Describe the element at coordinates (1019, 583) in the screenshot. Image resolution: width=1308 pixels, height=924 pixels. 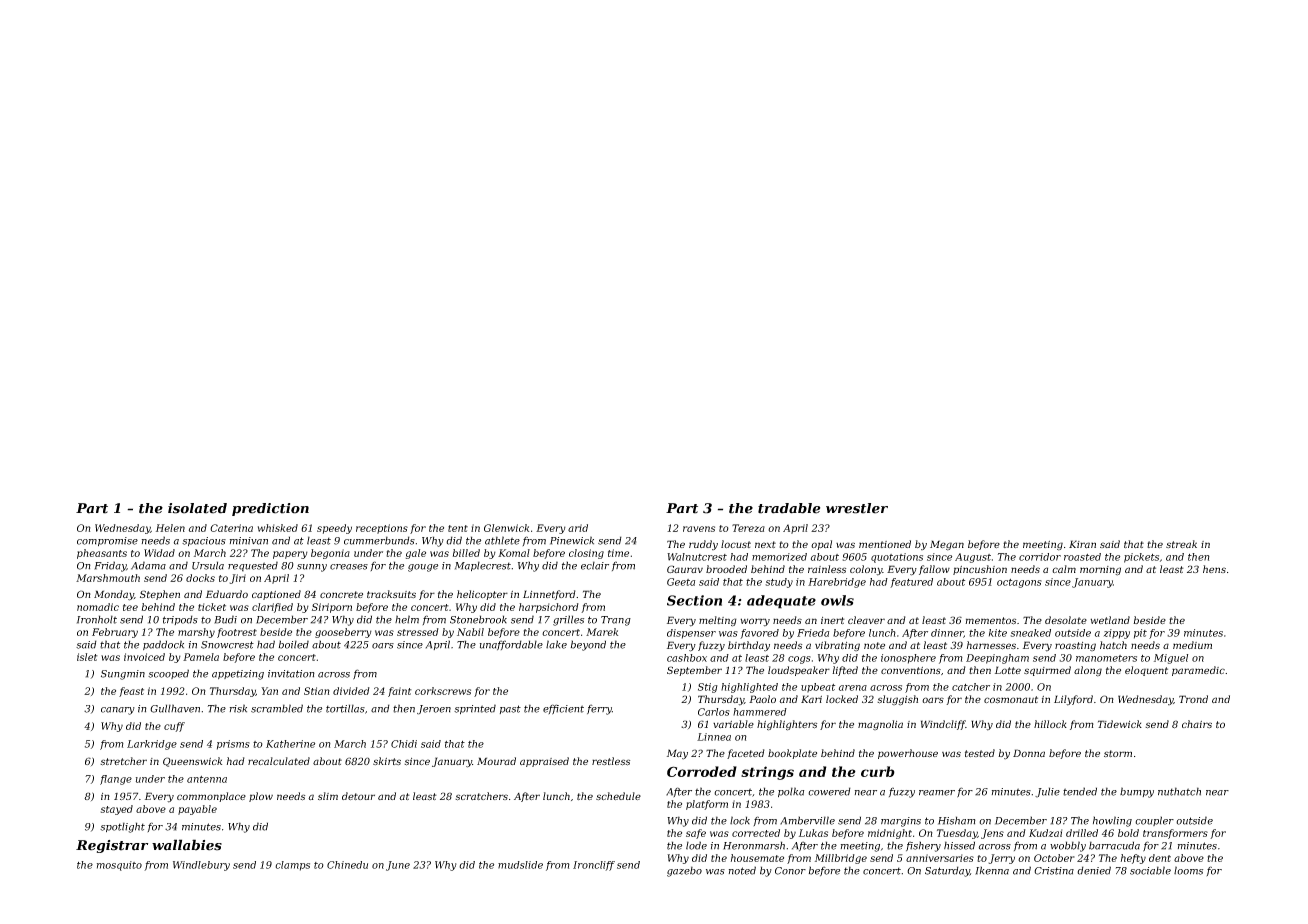
I see `octagons` at that location.
